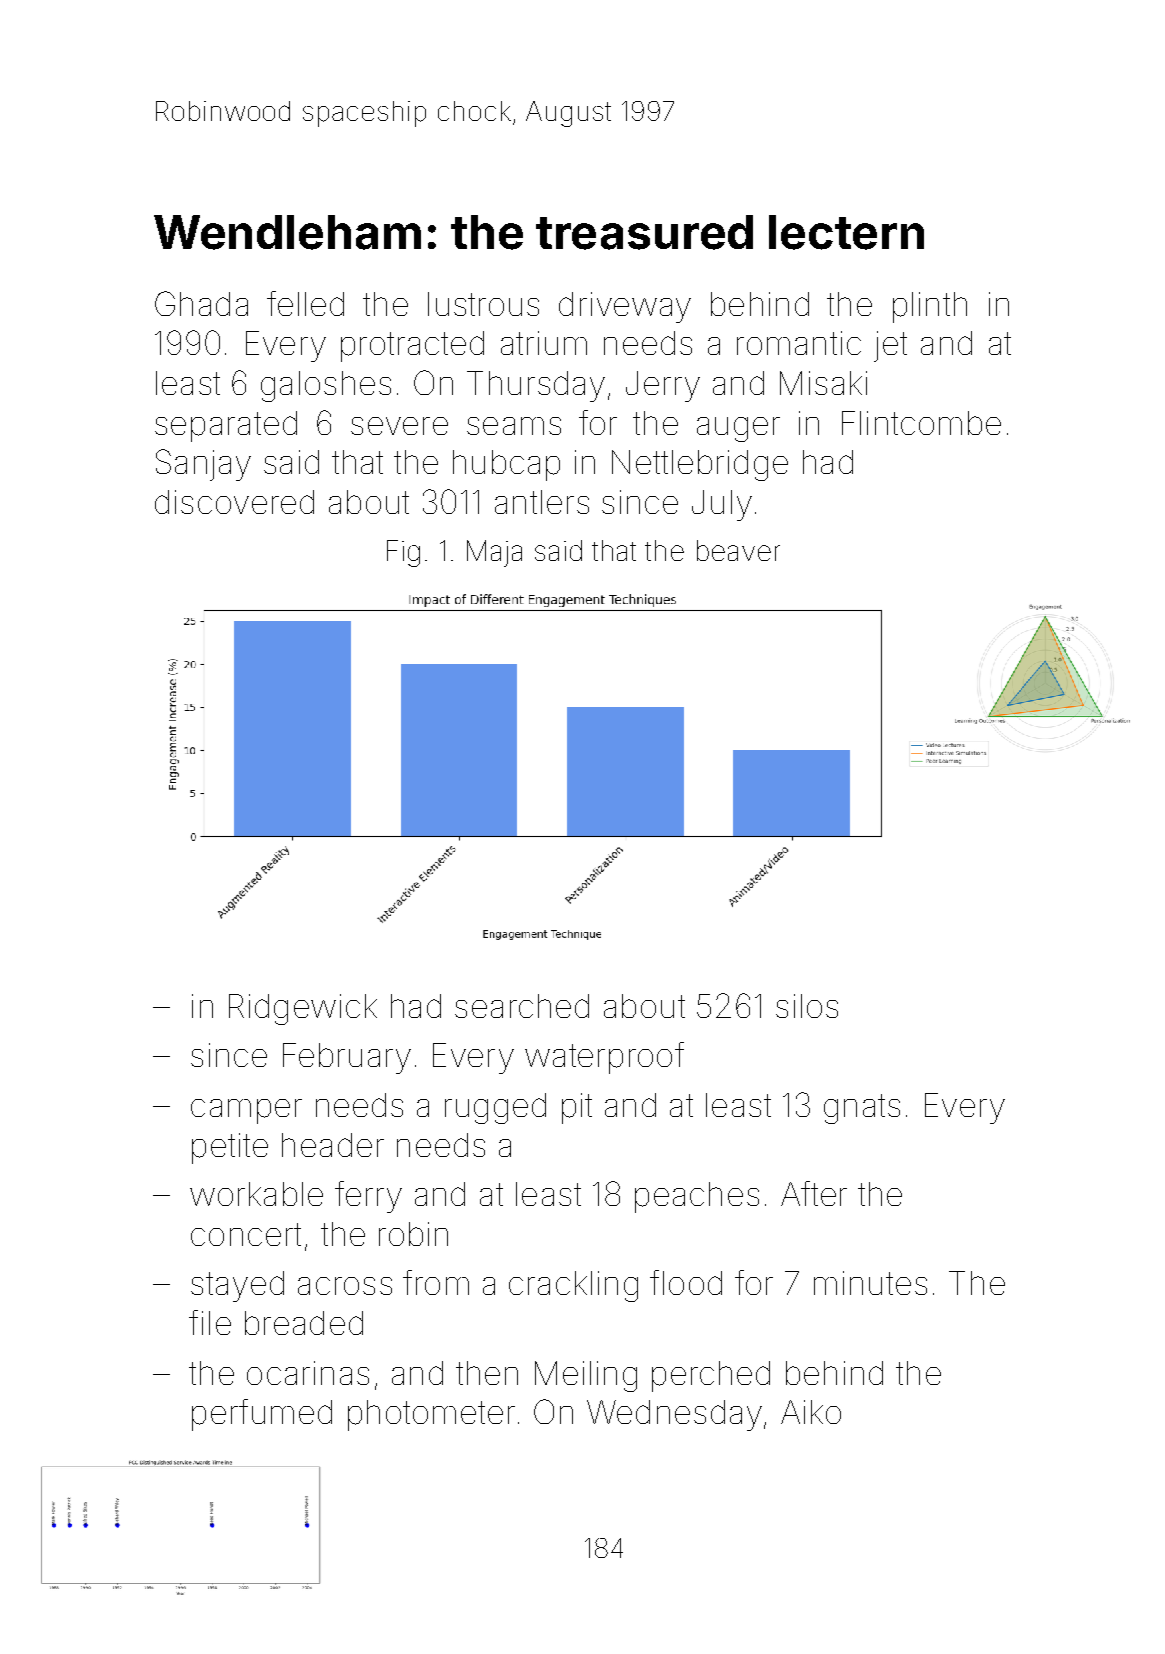 The image size is (1165, 1654). I want to click on searched, so click(522, 1006).
